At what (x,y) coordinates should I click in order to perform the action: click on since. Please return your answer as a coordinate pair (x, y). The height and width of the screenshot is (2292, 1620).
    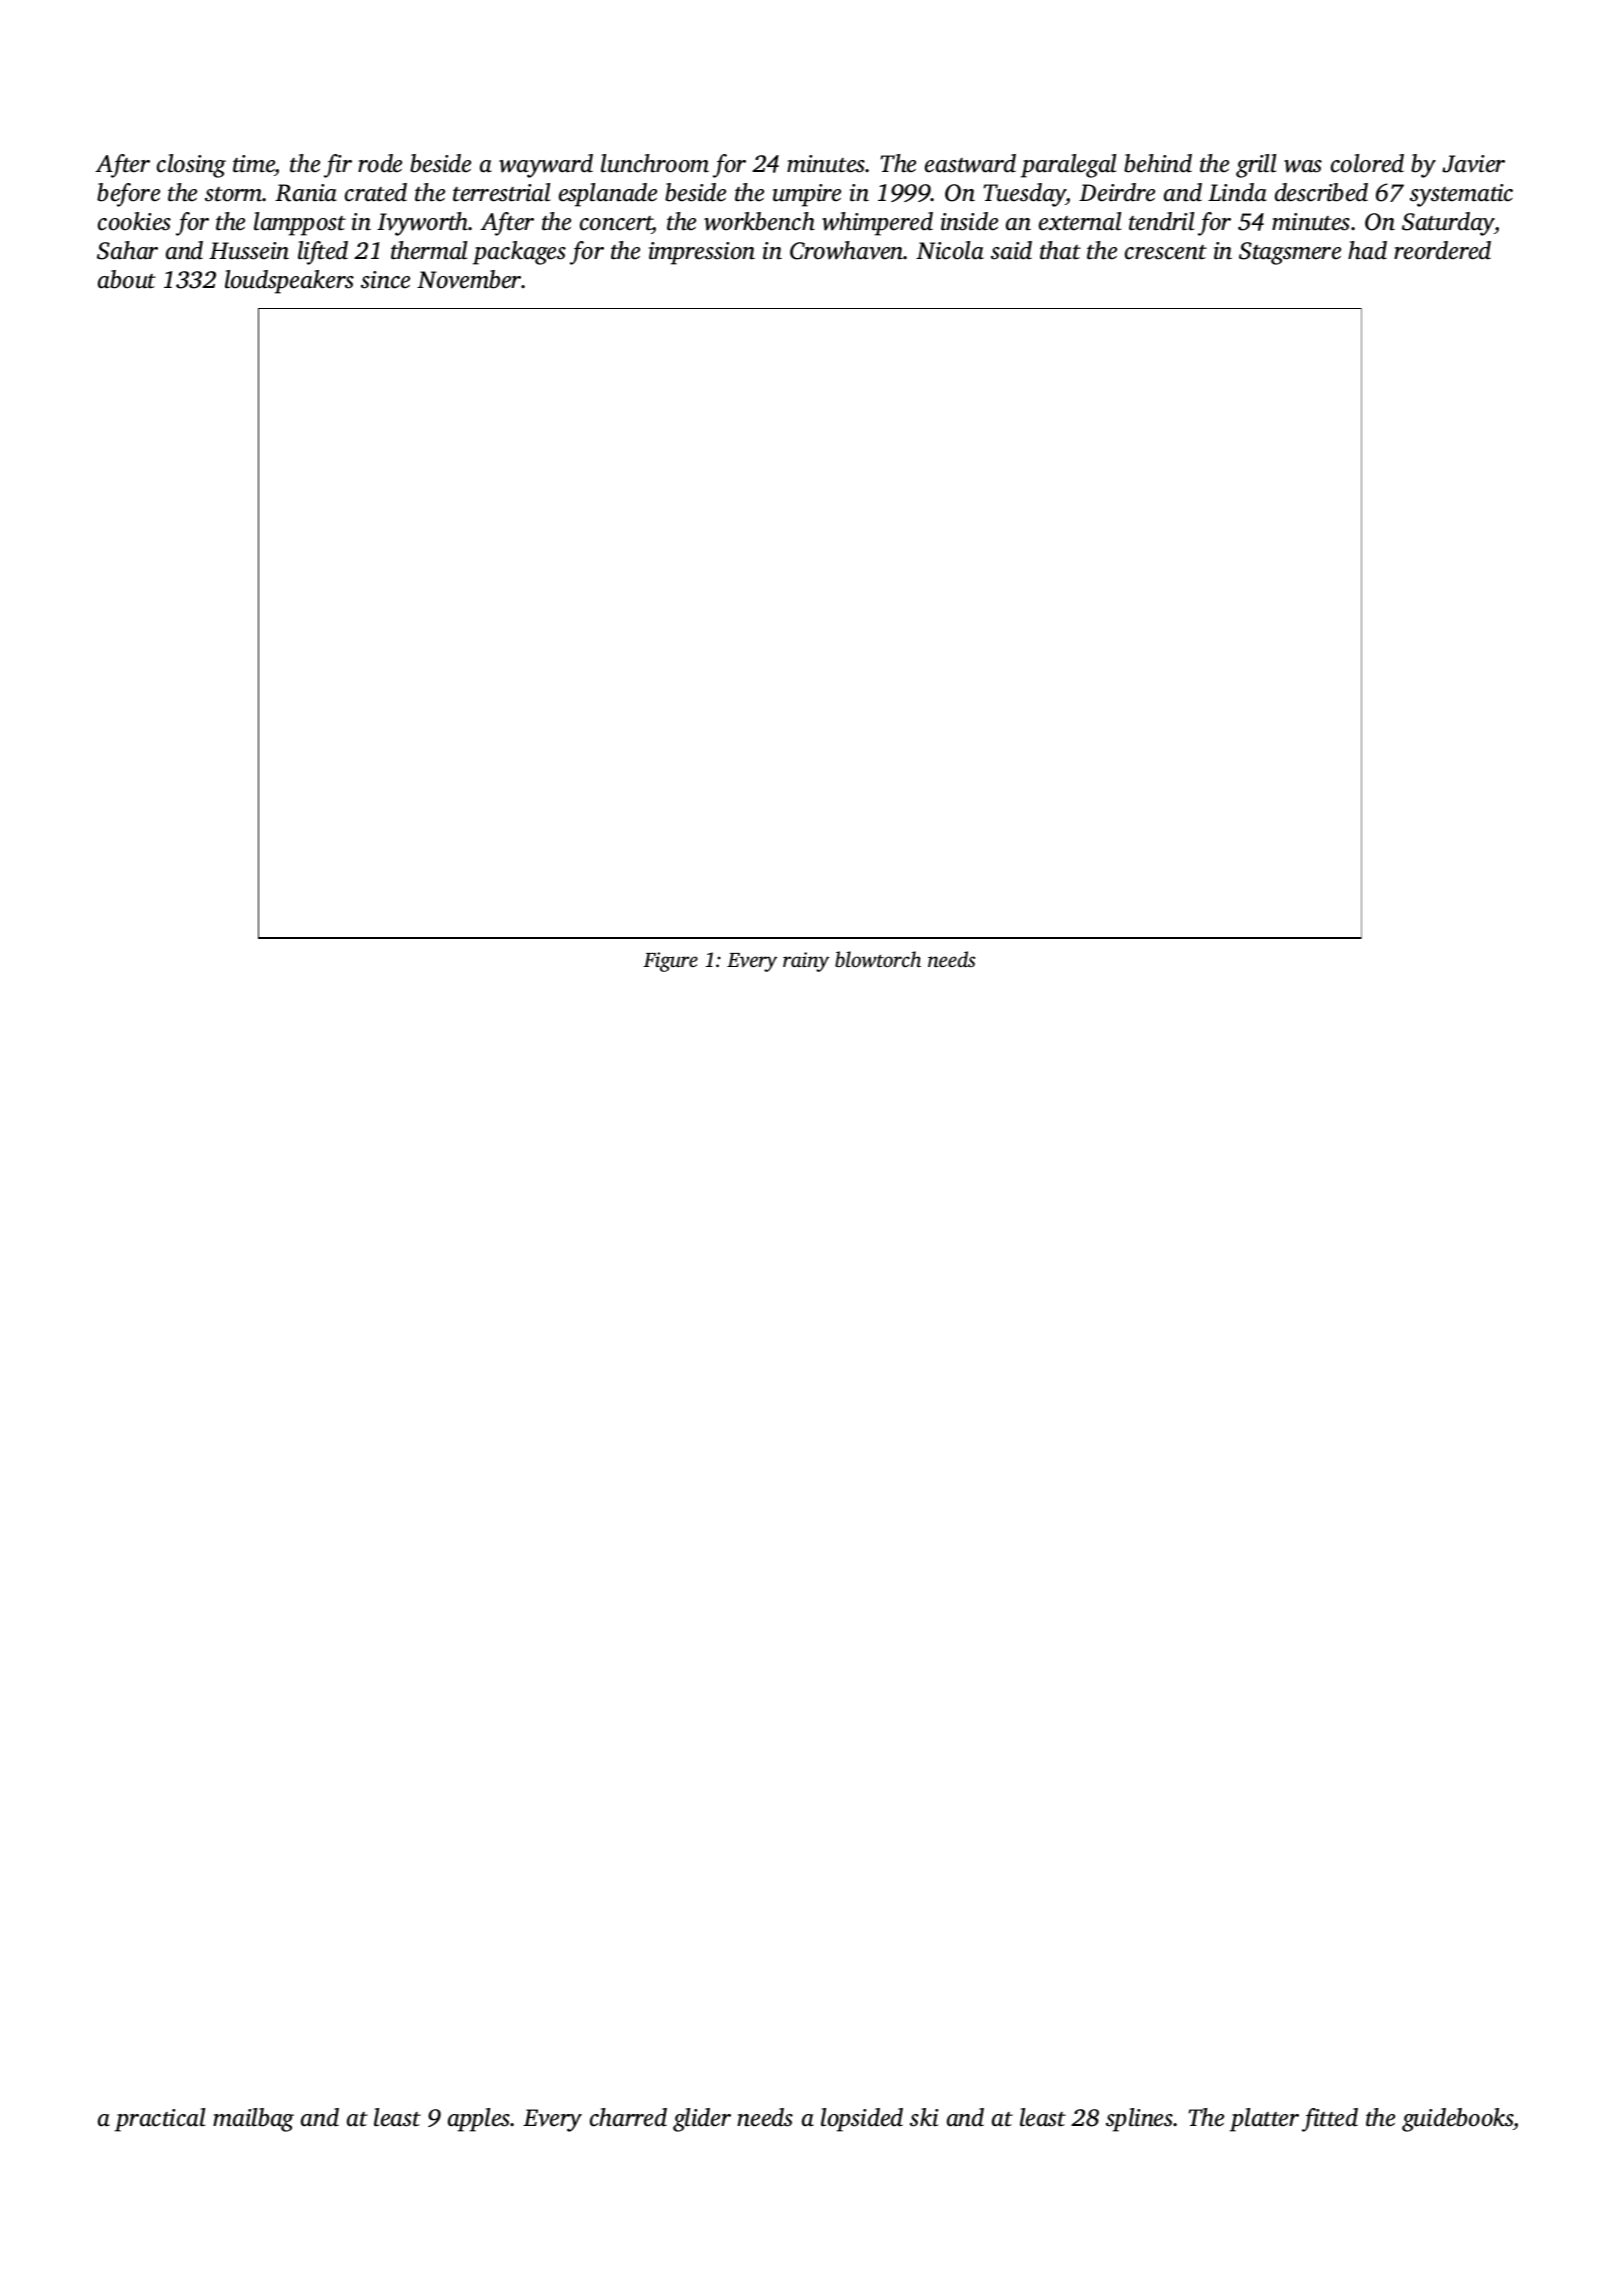
    Looking at the image, I should click on (385, 280).
